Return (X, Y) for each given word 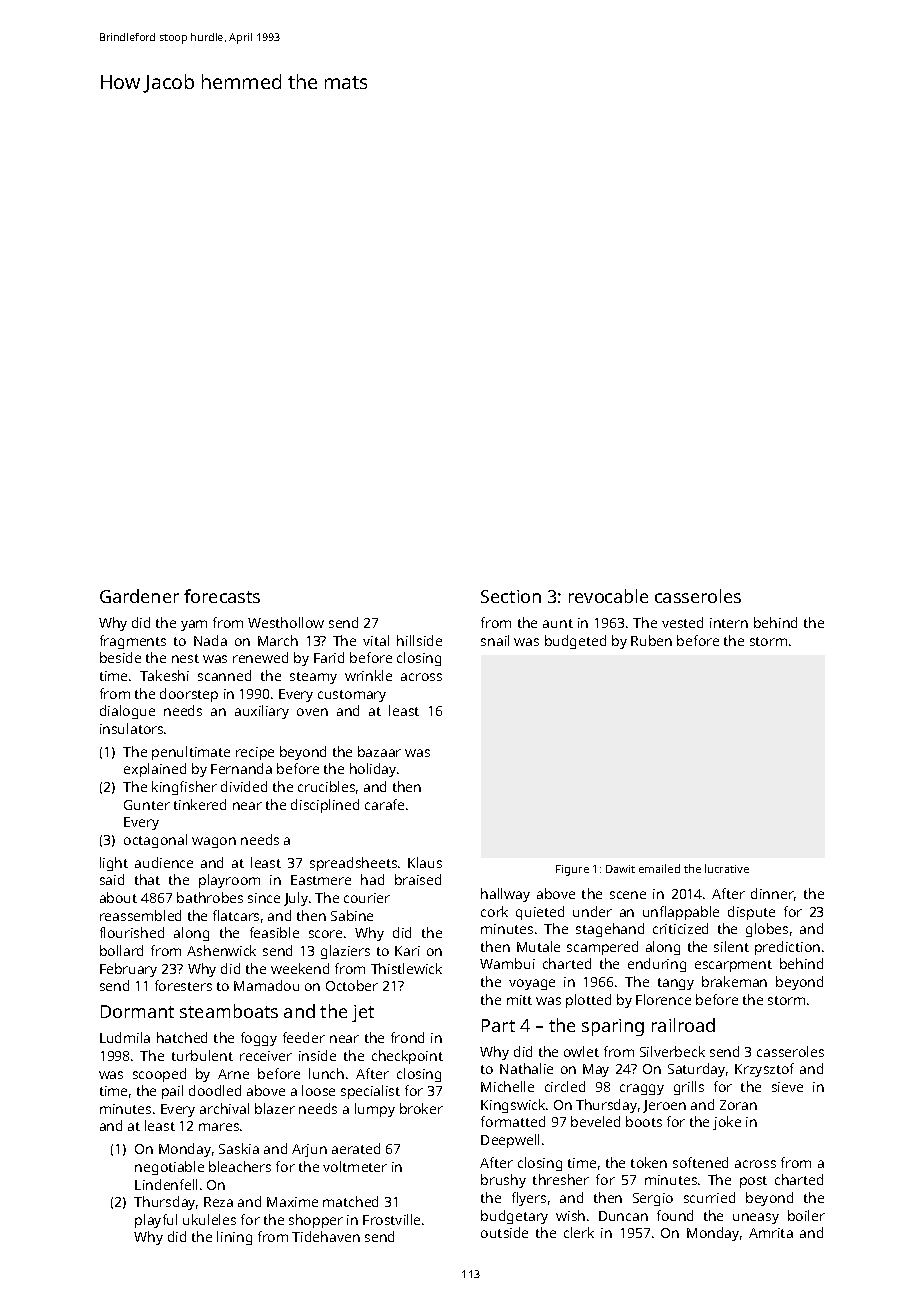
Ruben (651, 640)
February (128, 970)
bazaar (379, 751)
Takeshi (164, 675)
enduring (657, 965)
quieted (540, 913)
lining (234, 1238)
